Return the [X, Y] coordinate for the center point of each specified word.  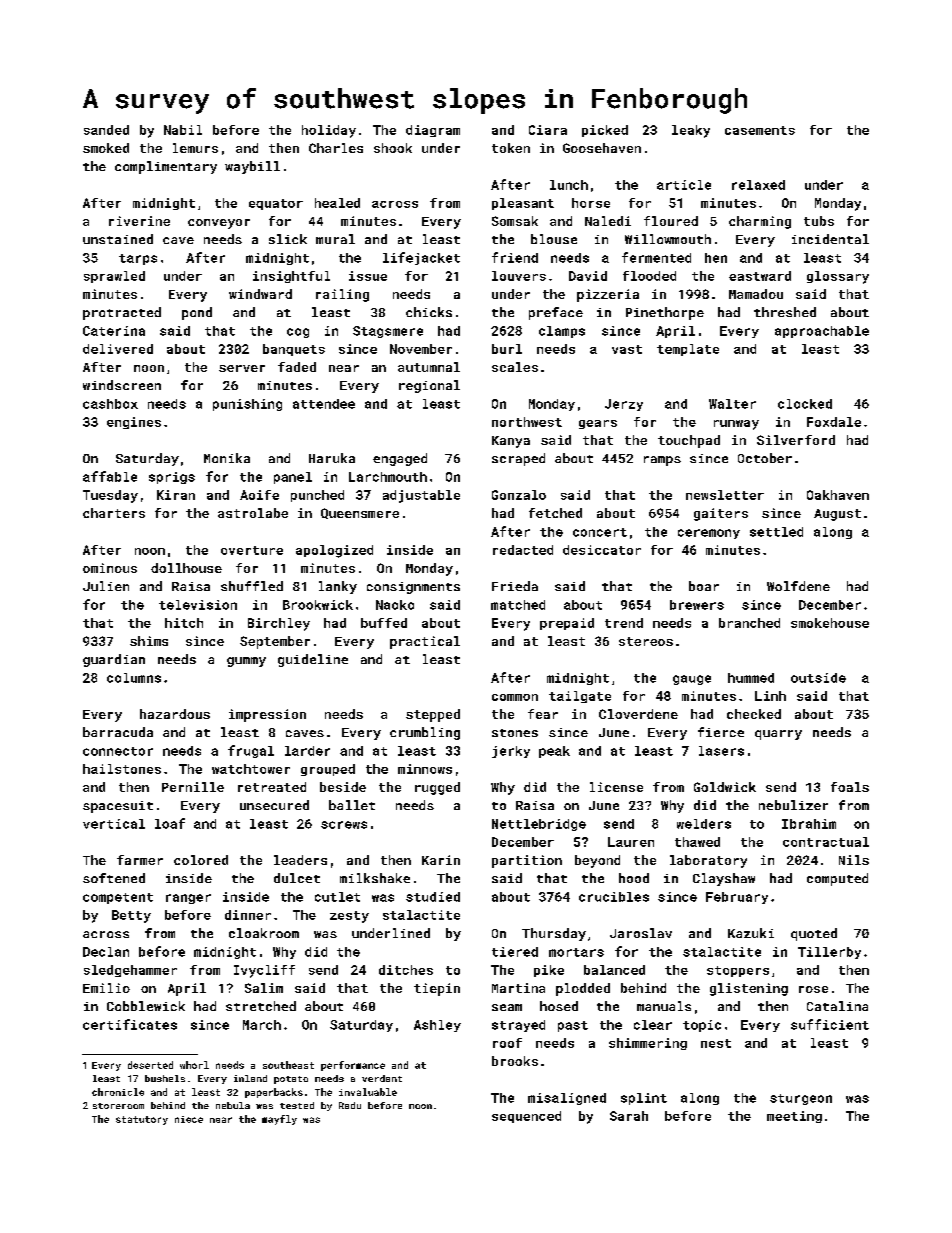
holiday [329, 131]
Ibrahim [809, 824]
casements [760, 130]
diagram [433, 131]
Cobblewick [146, 1006]
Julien [106, 586]
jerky [511, 752]
